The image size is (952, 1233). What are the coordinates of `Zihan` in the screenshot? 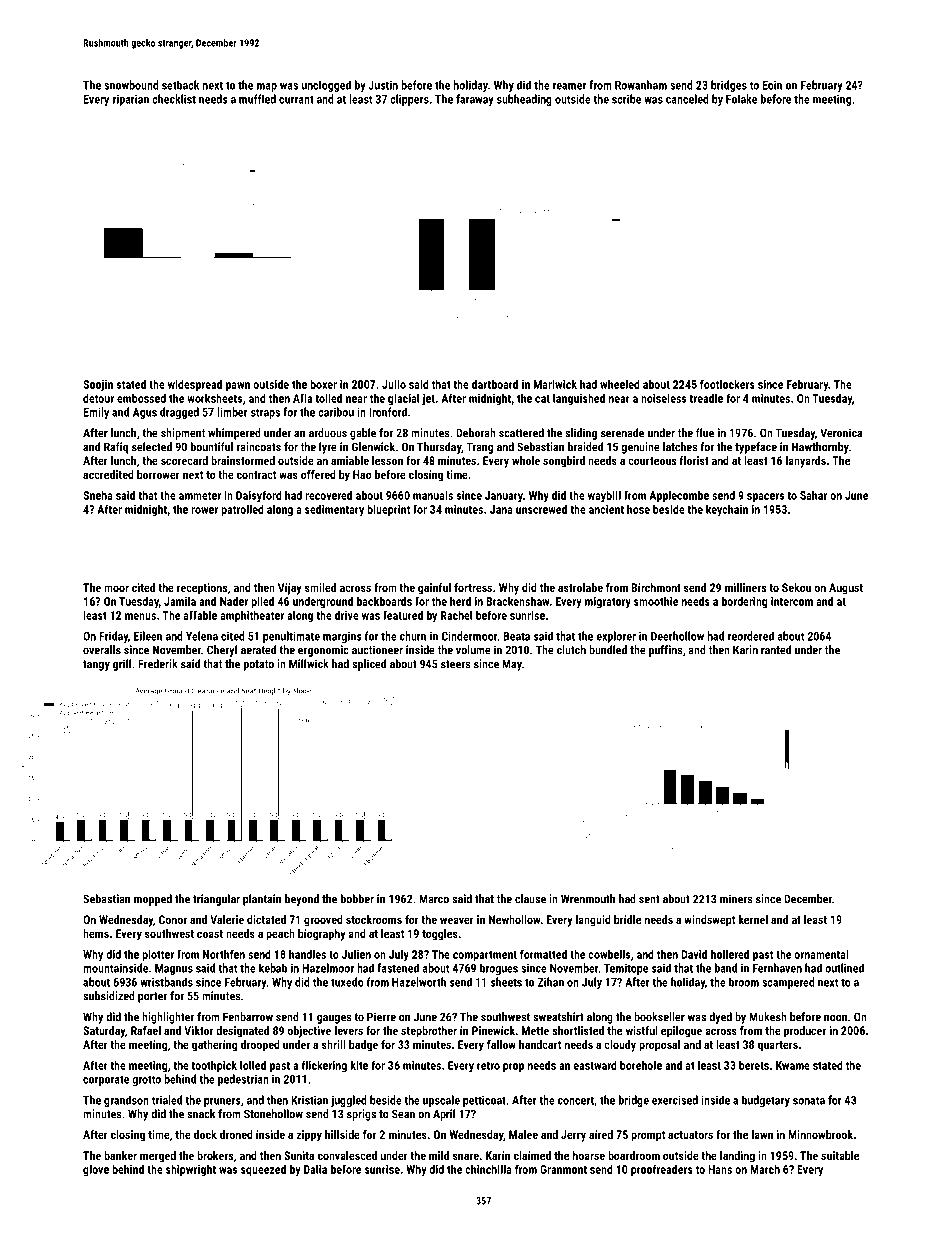 It's located at (551, 982).
